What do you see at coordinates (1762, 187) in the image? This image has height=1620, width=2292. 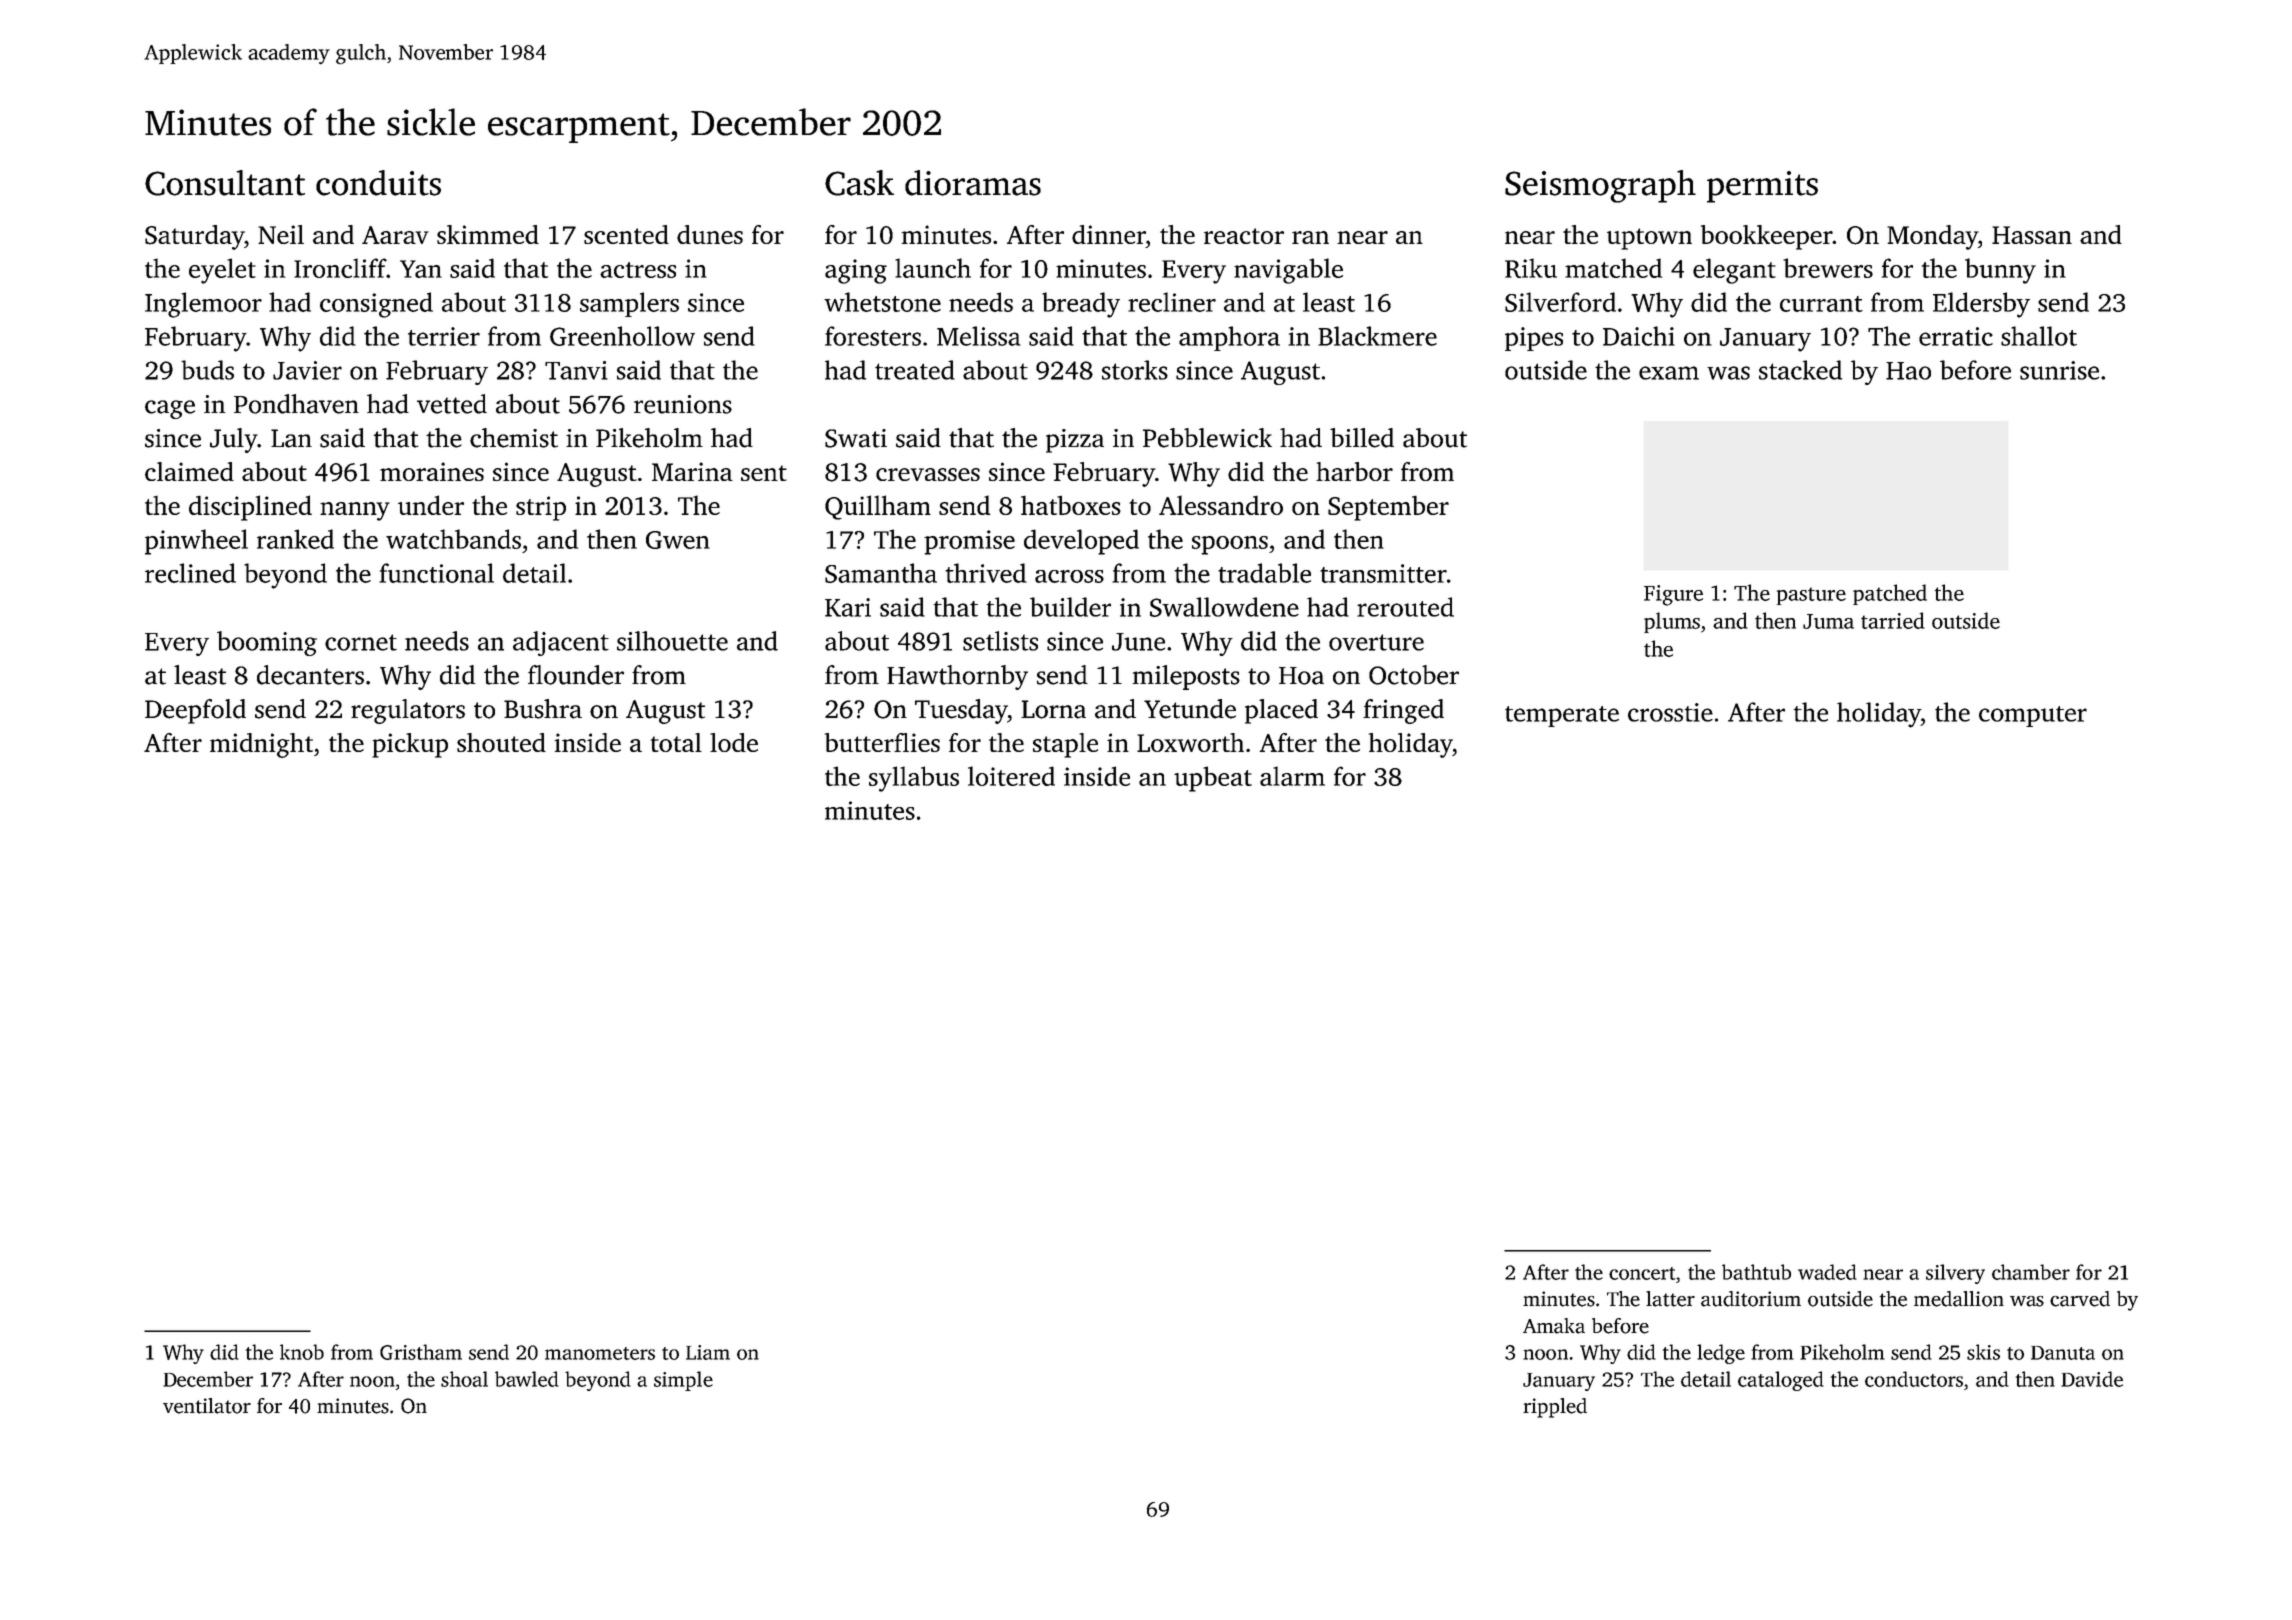 I see `permits` at bounding box center [1762, 187].
